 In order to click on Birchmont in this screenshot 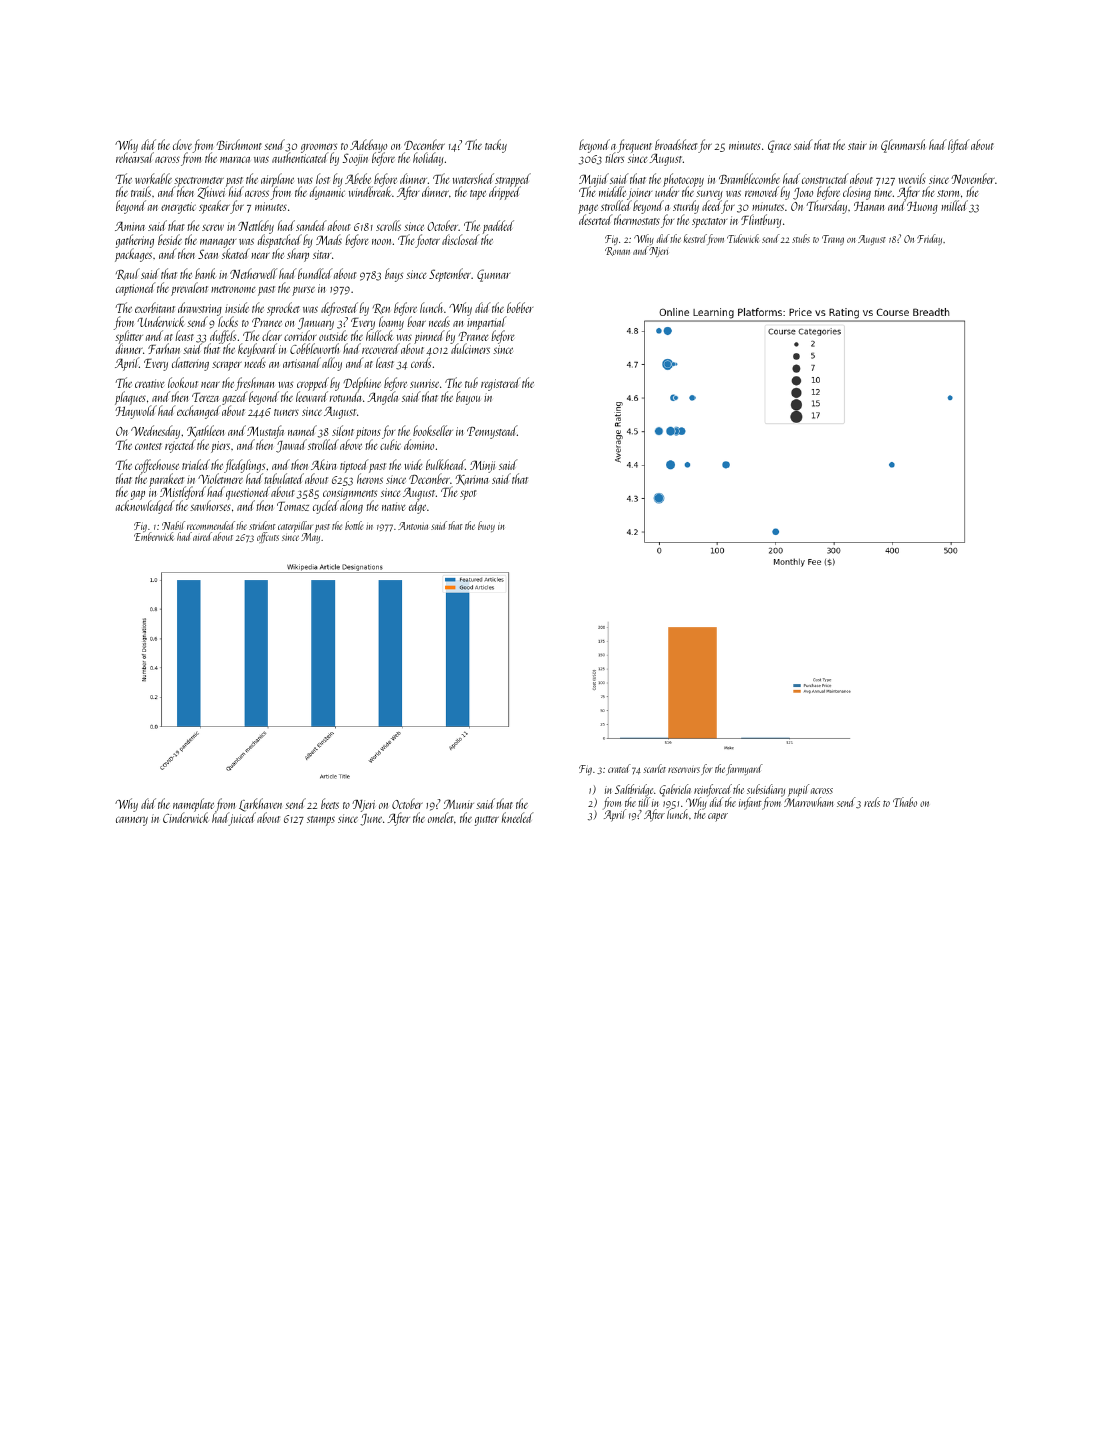, I will do `click(239, 144)`.
